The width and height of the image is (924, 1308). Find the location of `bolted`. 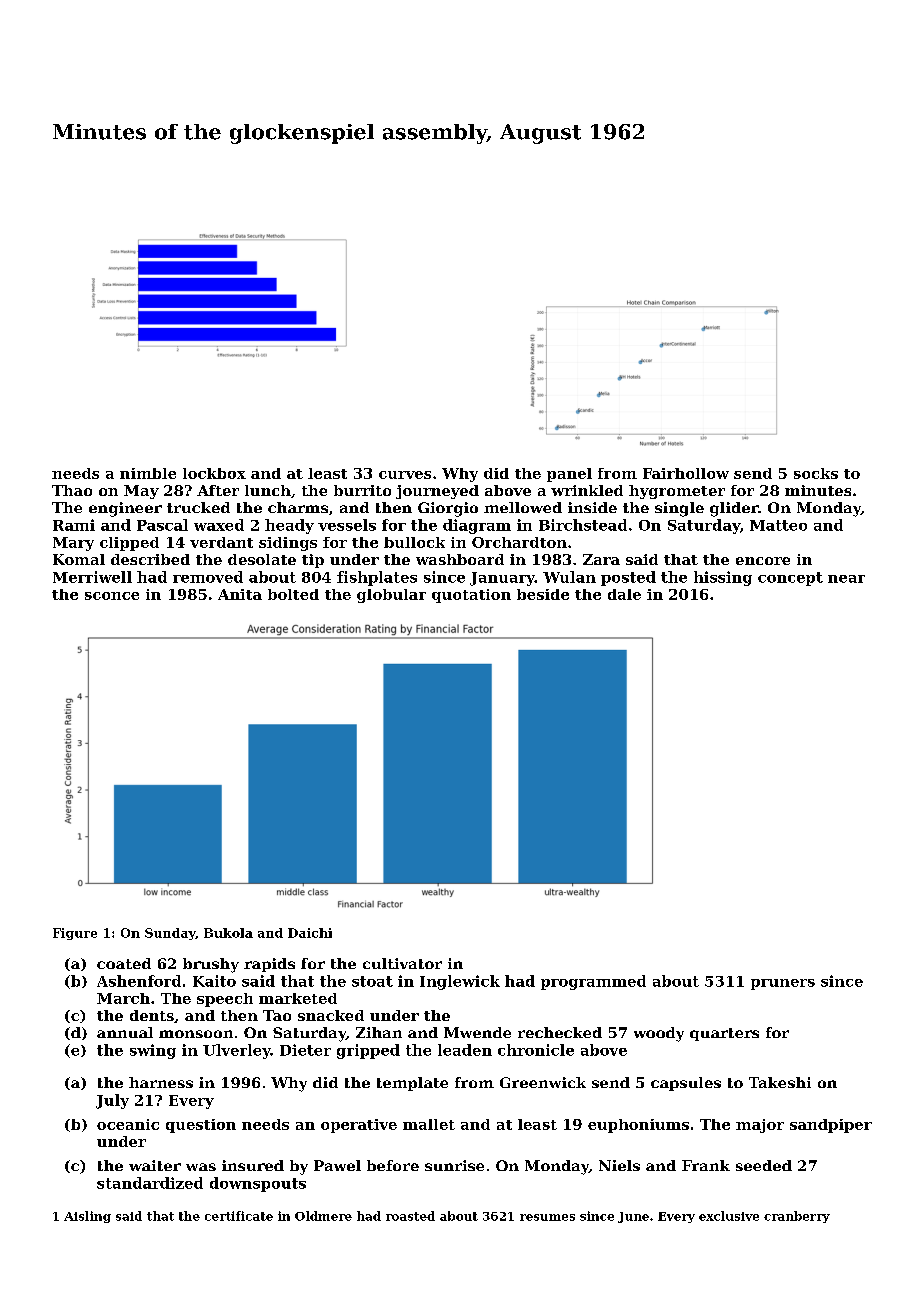

bolted is located at coordinates (293, 594).
